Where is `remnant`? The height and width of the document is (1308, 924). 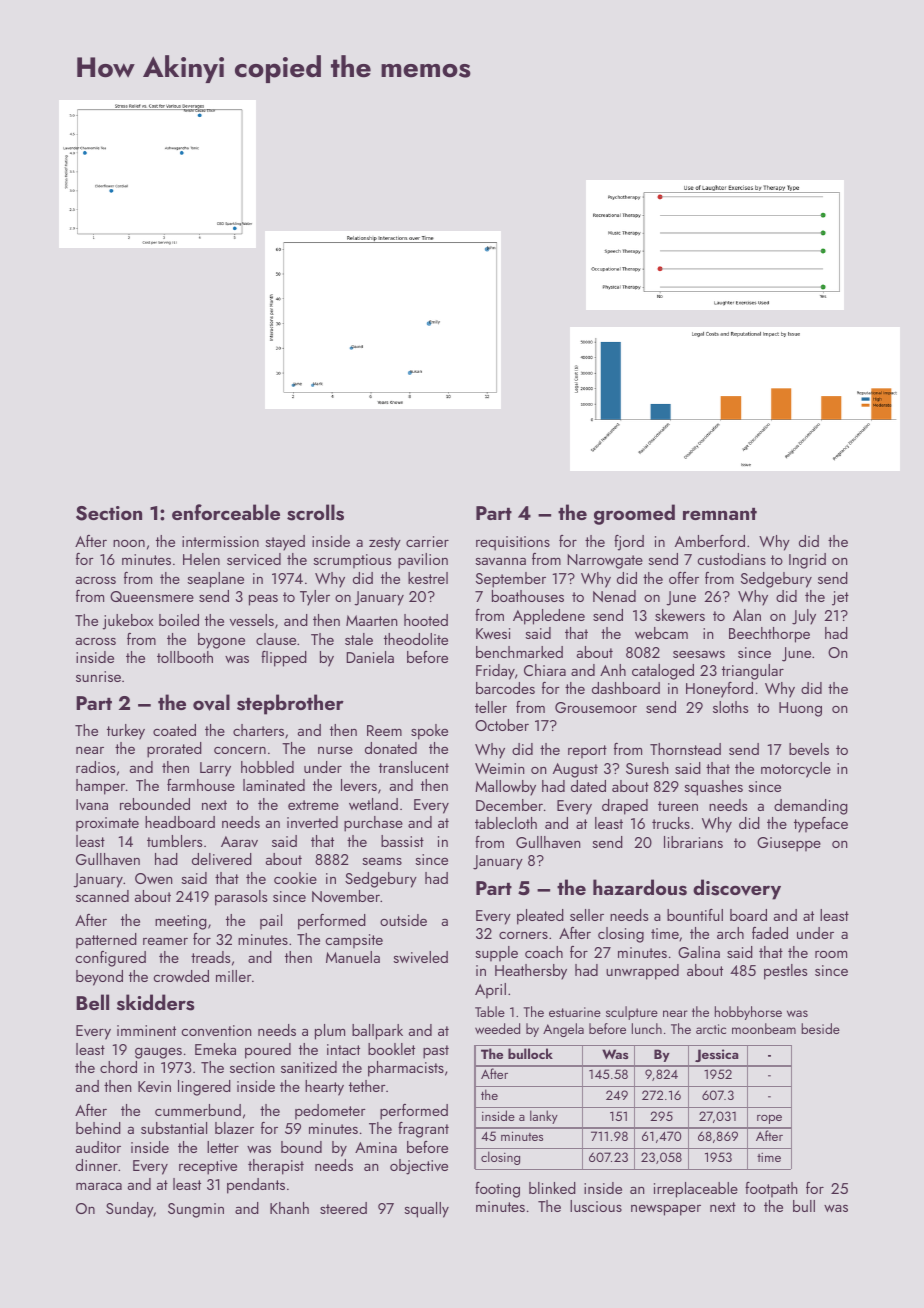
remnant is located at coordinates (720, 514).
